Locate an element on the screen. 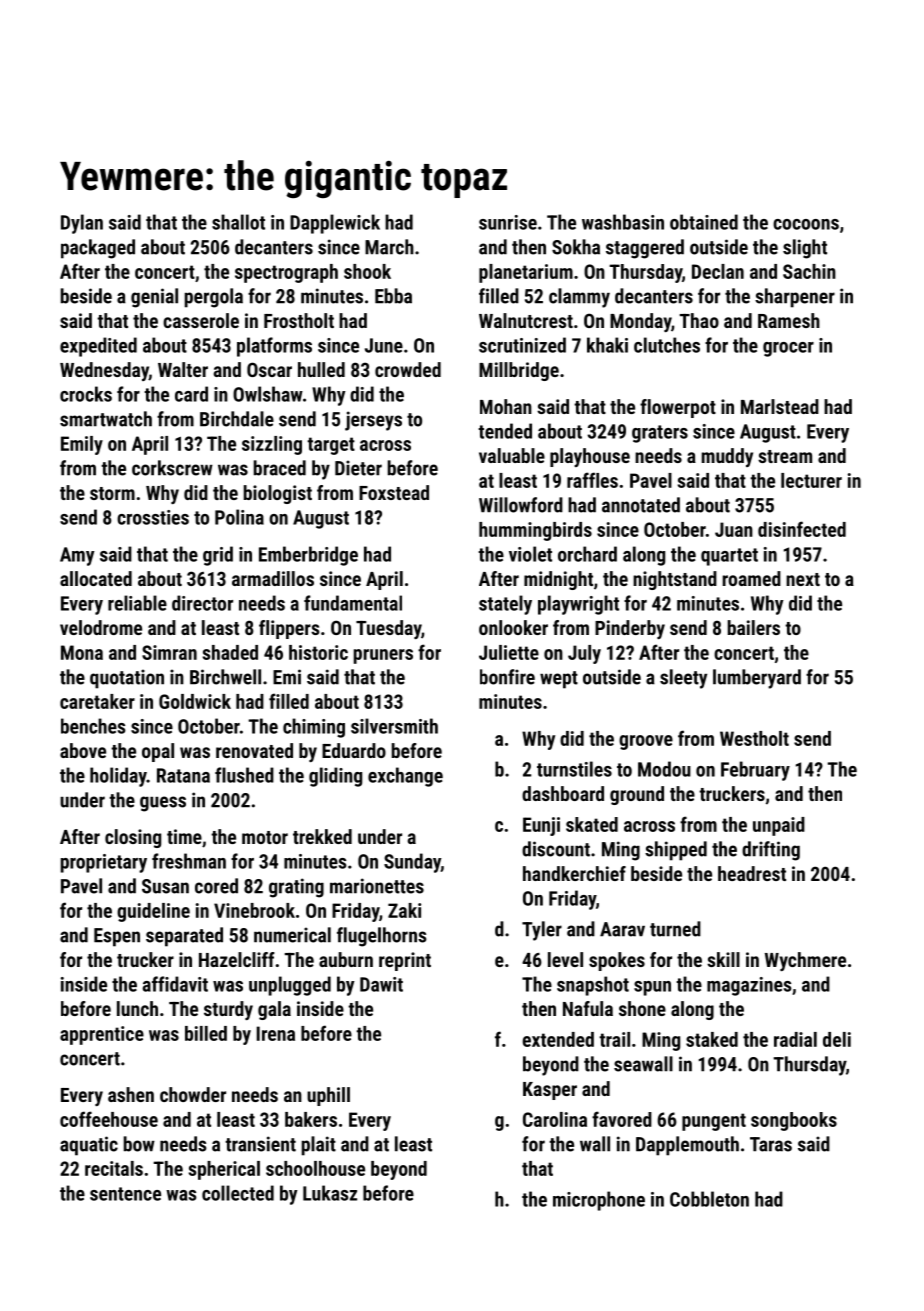 This screenshot has height=1311, width=924. Taras is located at coordinates (771, 1144).
